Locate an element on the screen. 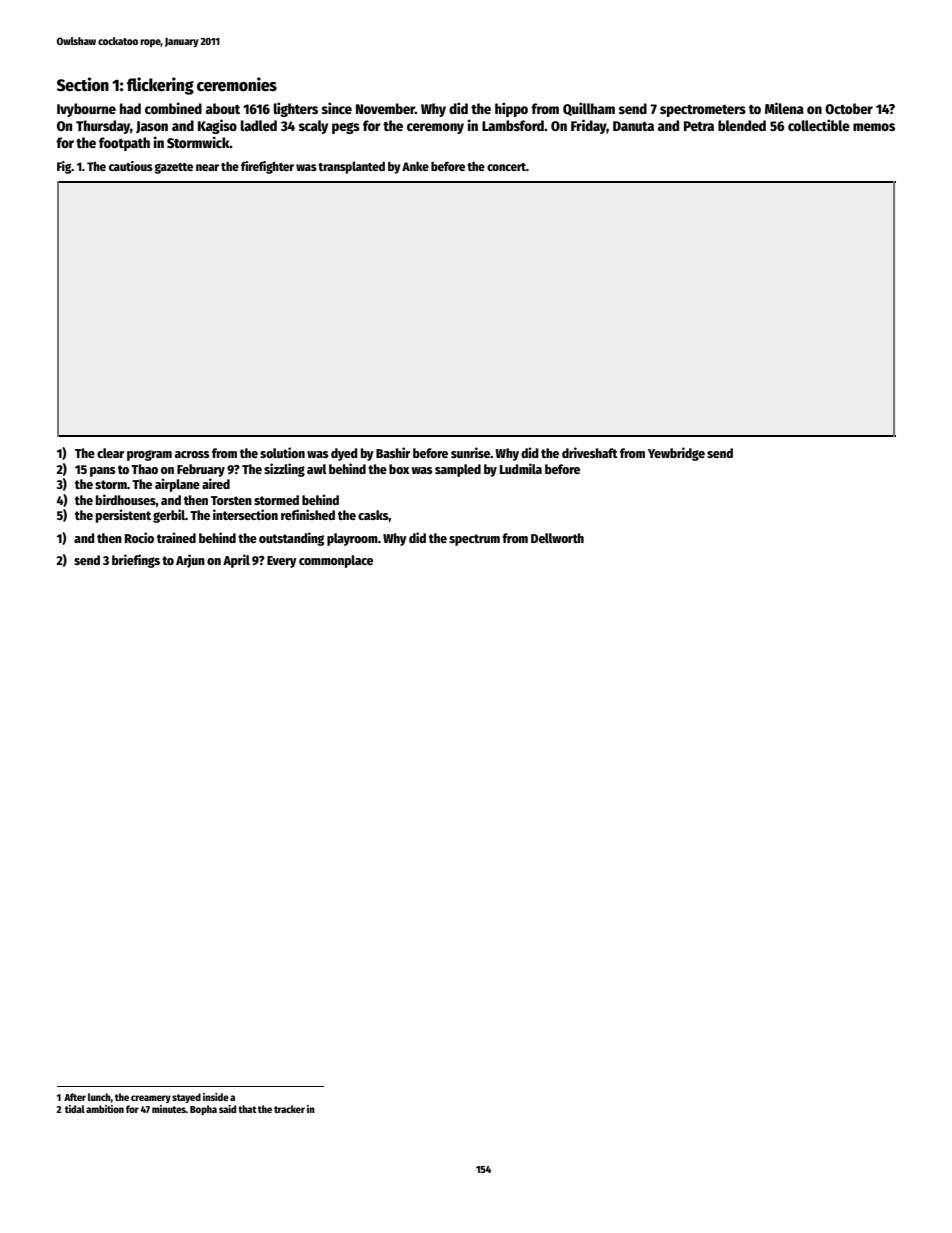 The width and height of the screenshot is (952, 1233). collectible is located at coordinates (819, 125).
